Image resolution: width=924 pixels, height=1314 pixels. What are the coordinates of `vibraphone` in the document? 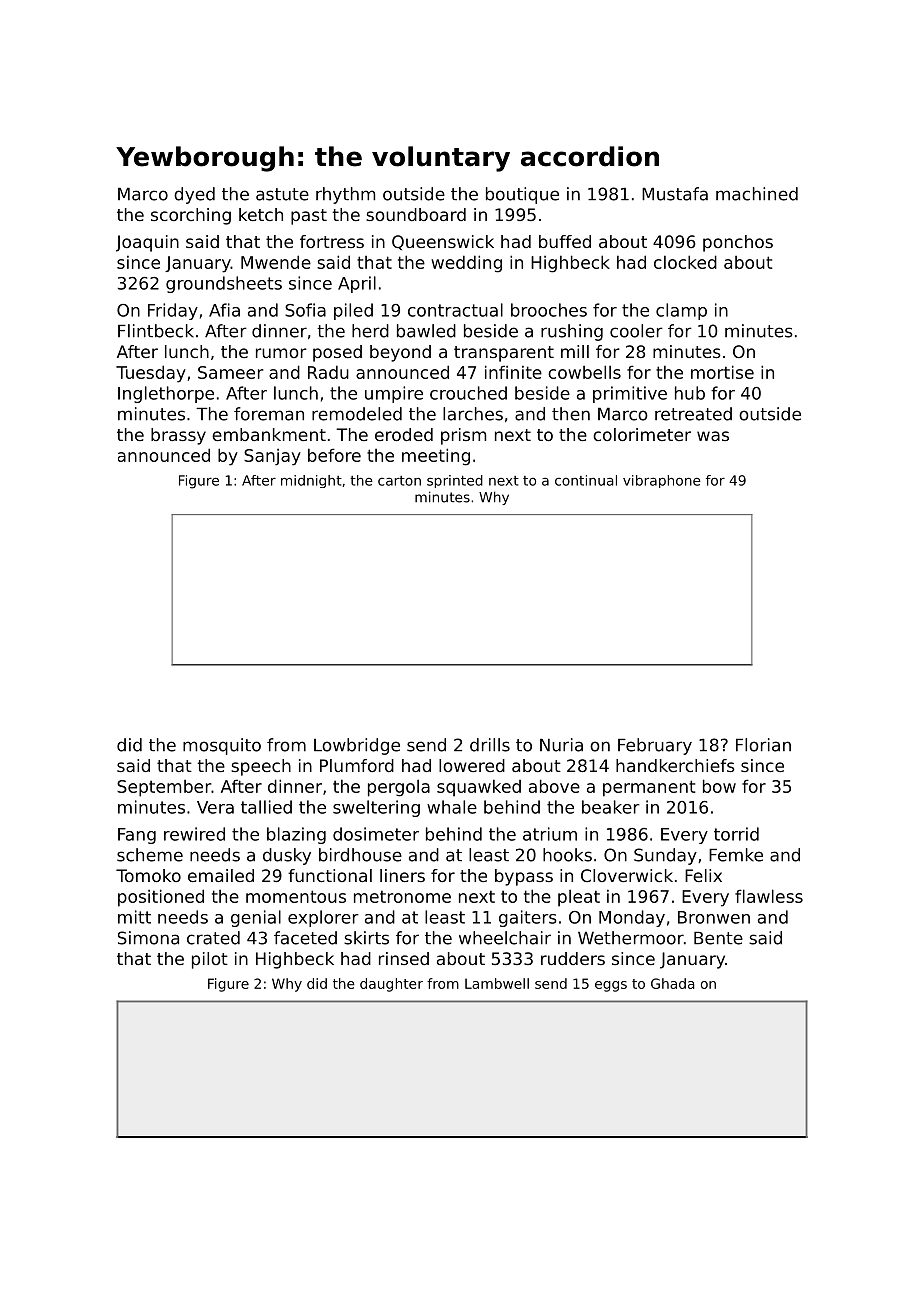 It's located at (662, 481).
